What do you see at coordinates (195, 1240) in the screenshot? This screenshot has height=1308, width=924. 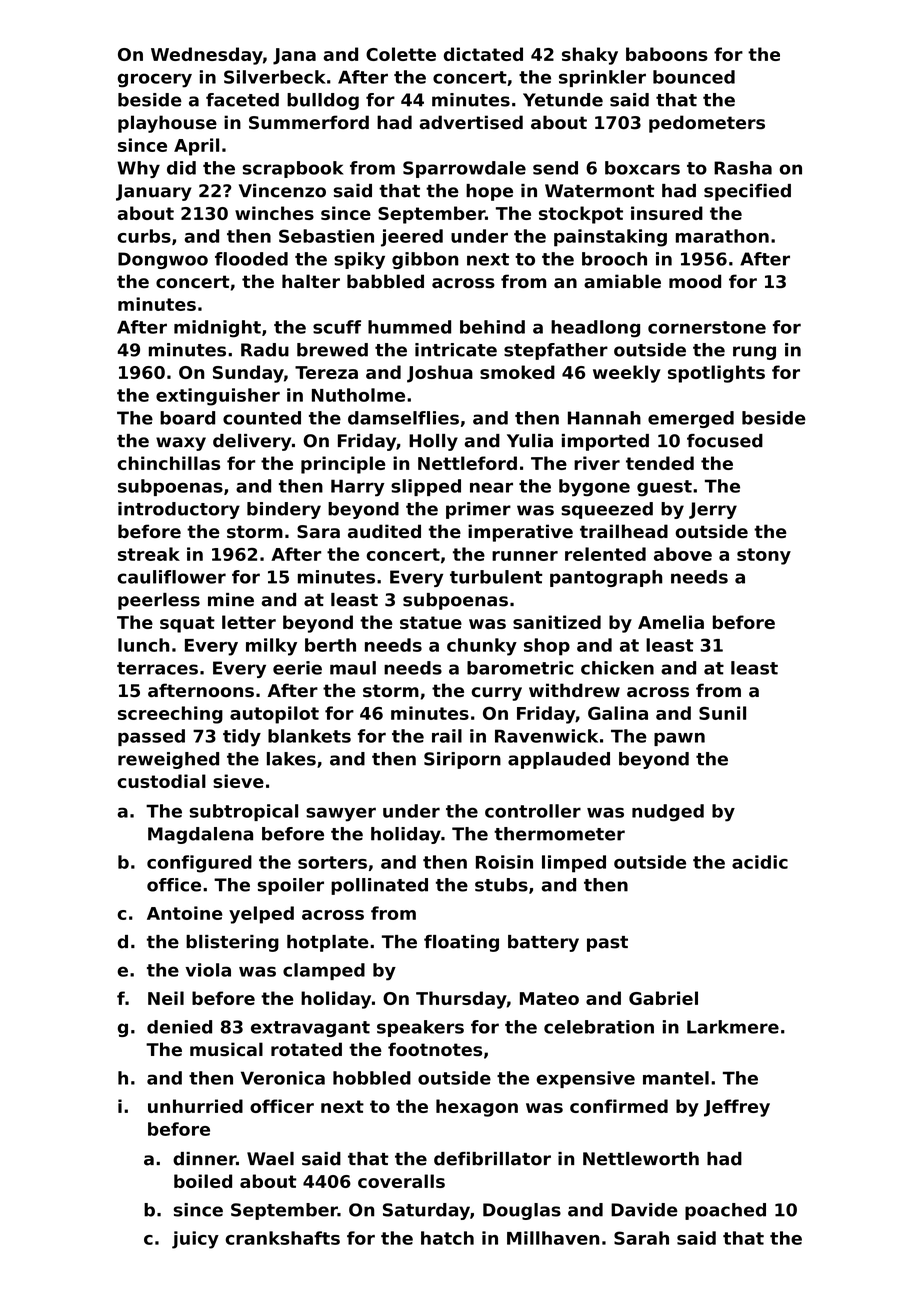 I see `juicy` at bounding box center [195, 1240].
